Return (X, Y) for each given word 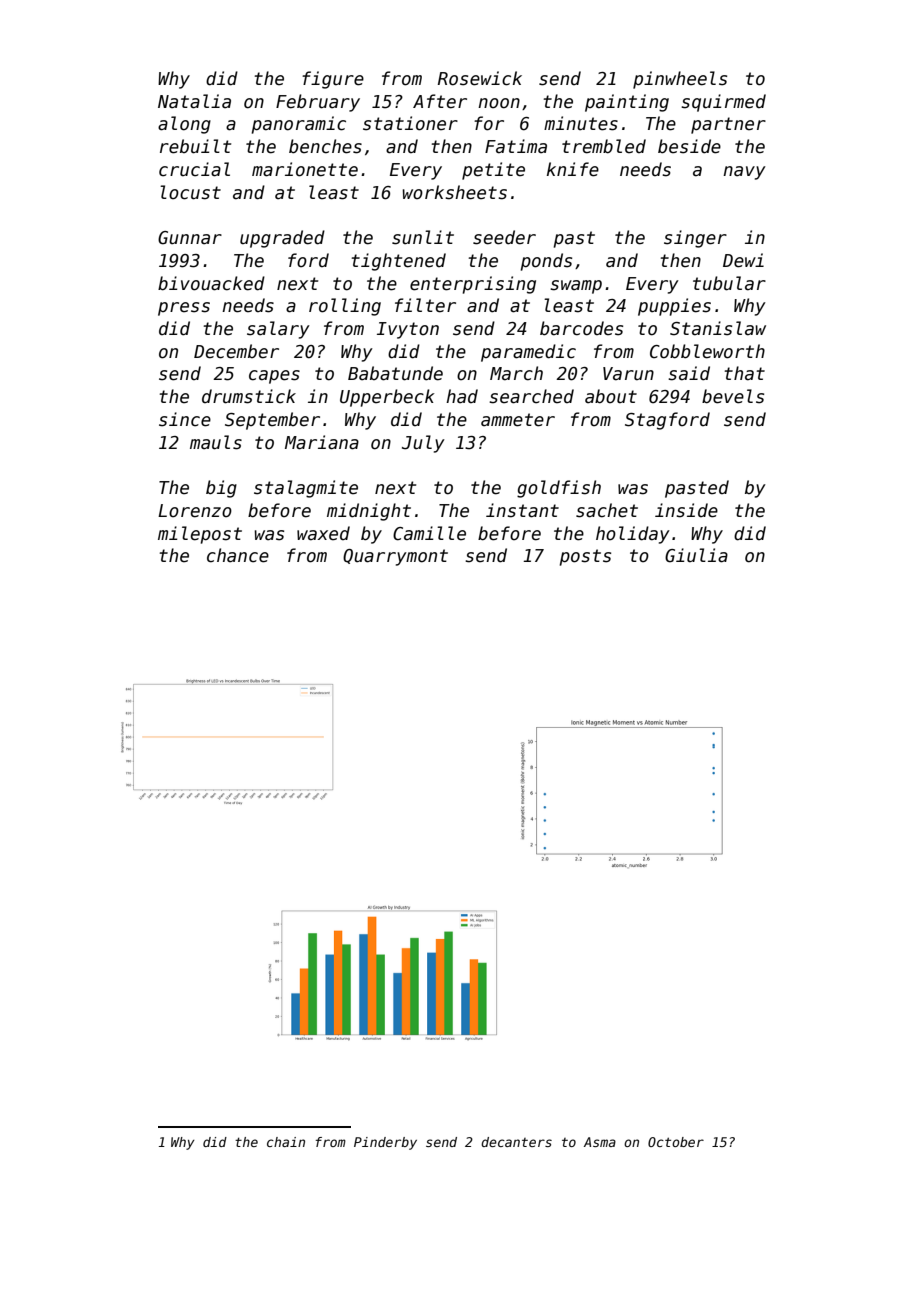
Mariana (322, 442)
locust (190, 192)
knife (573, 169)
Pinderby (385, 1143)
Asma (600, 1142)
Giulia (696, 555)
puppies (674, 307)
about (611, 396)
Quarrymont (395, 557)
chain (286, 1142)
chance (238, 555)
